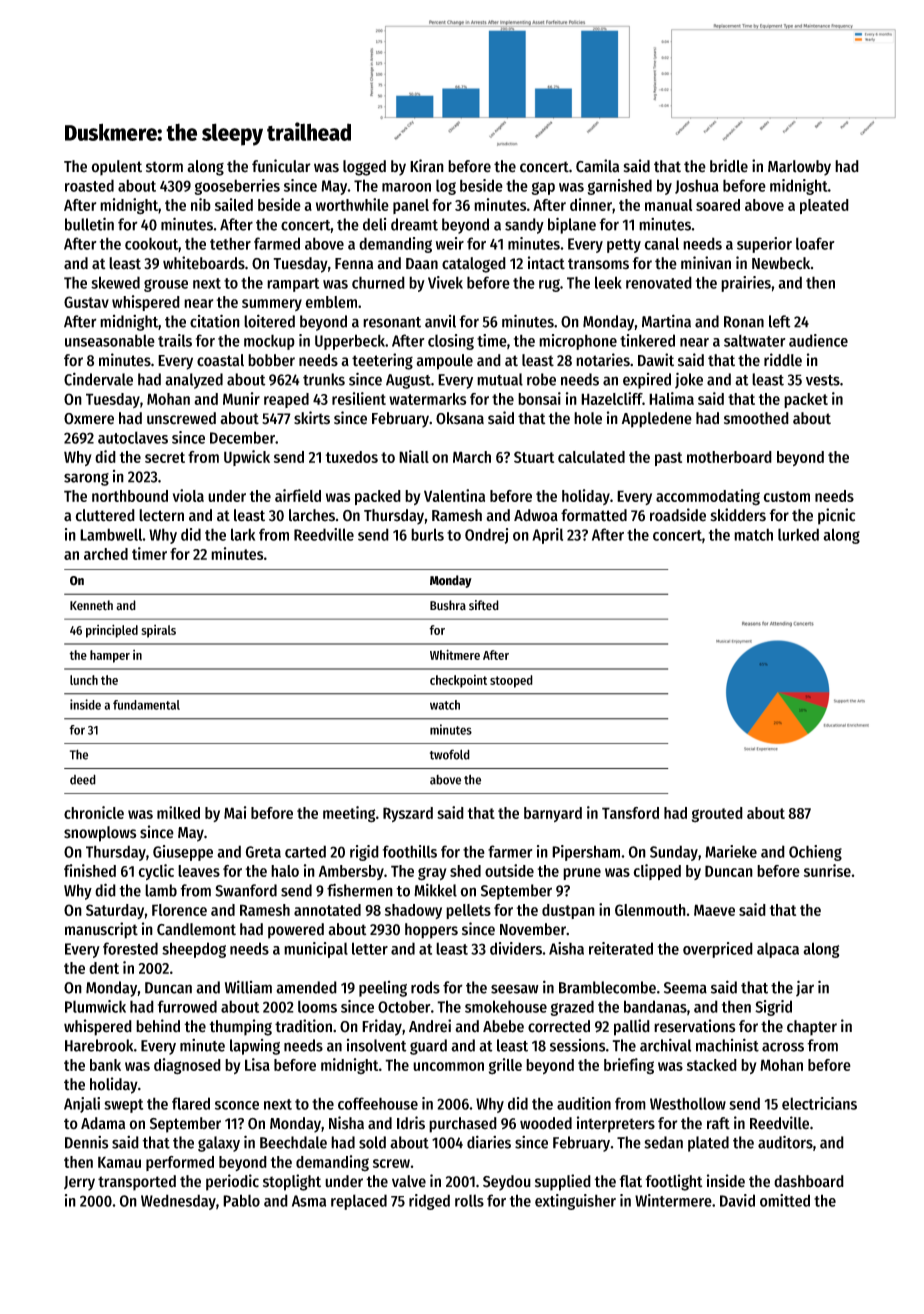  What do you see at coordinates (95, 1006) in the screenshot?
I see `Plumwick` at bounding box center [95, 1006].
